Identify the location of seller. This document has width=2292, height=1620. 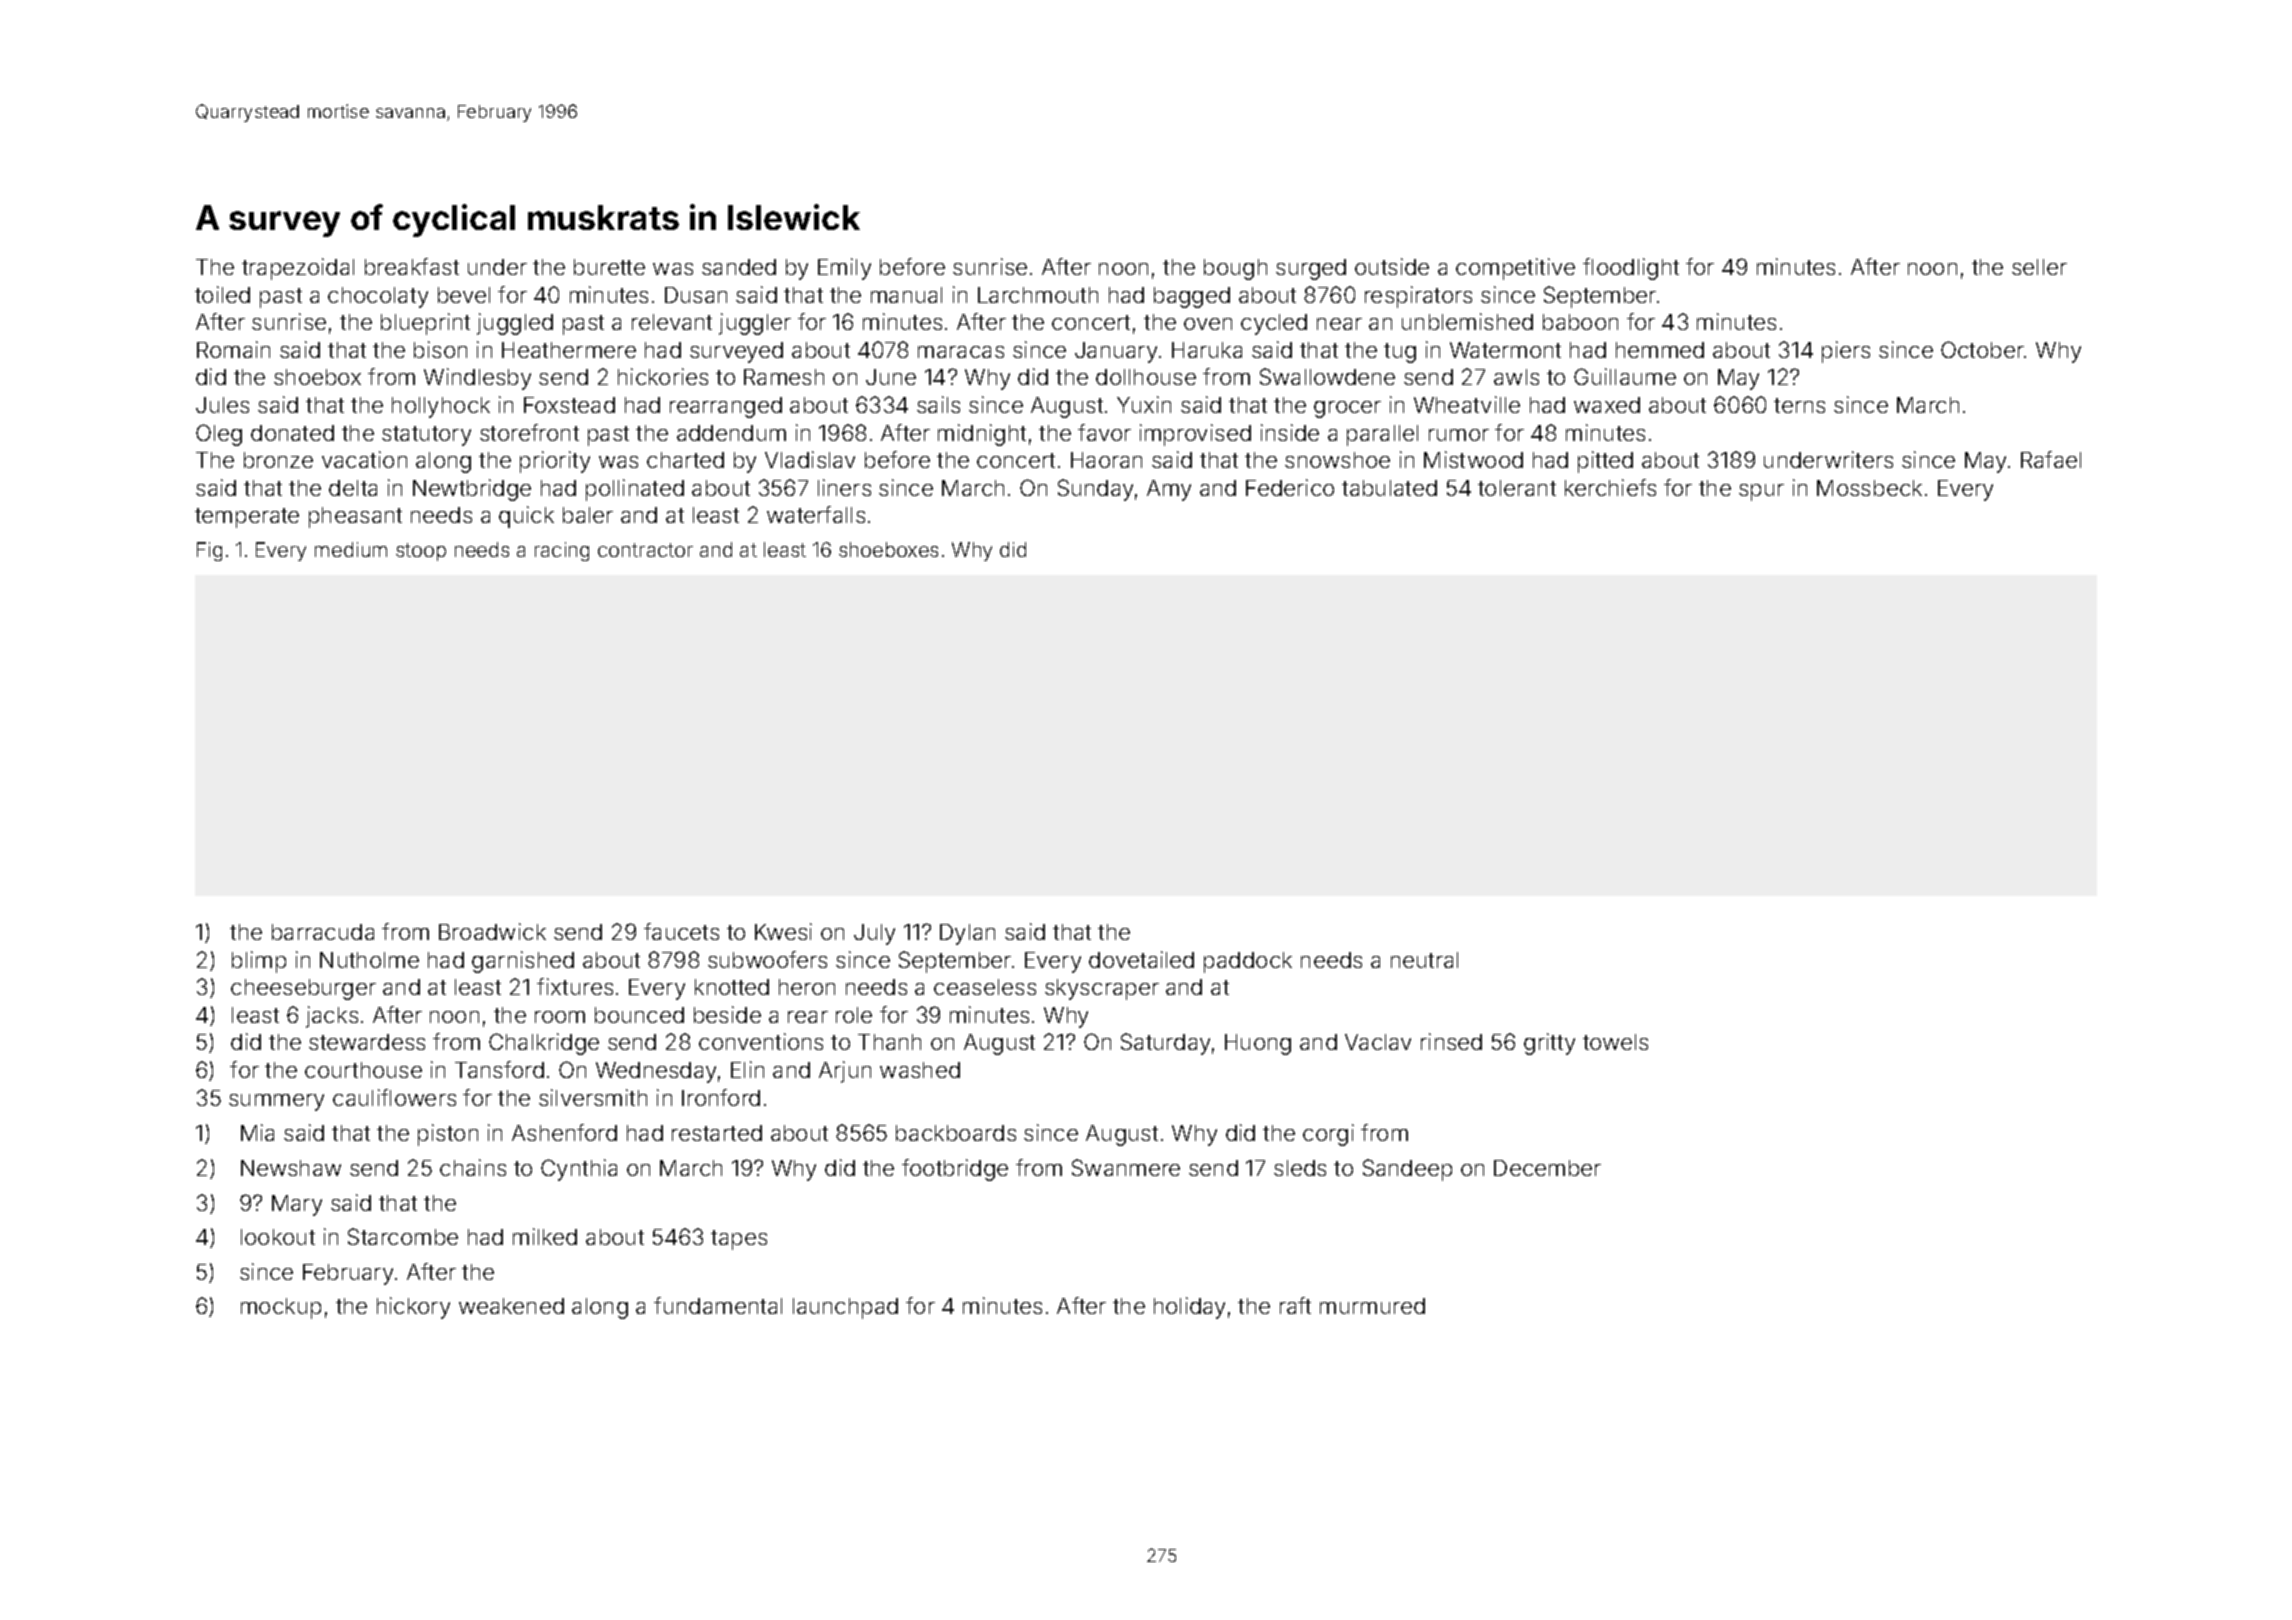
(2039, 267).
